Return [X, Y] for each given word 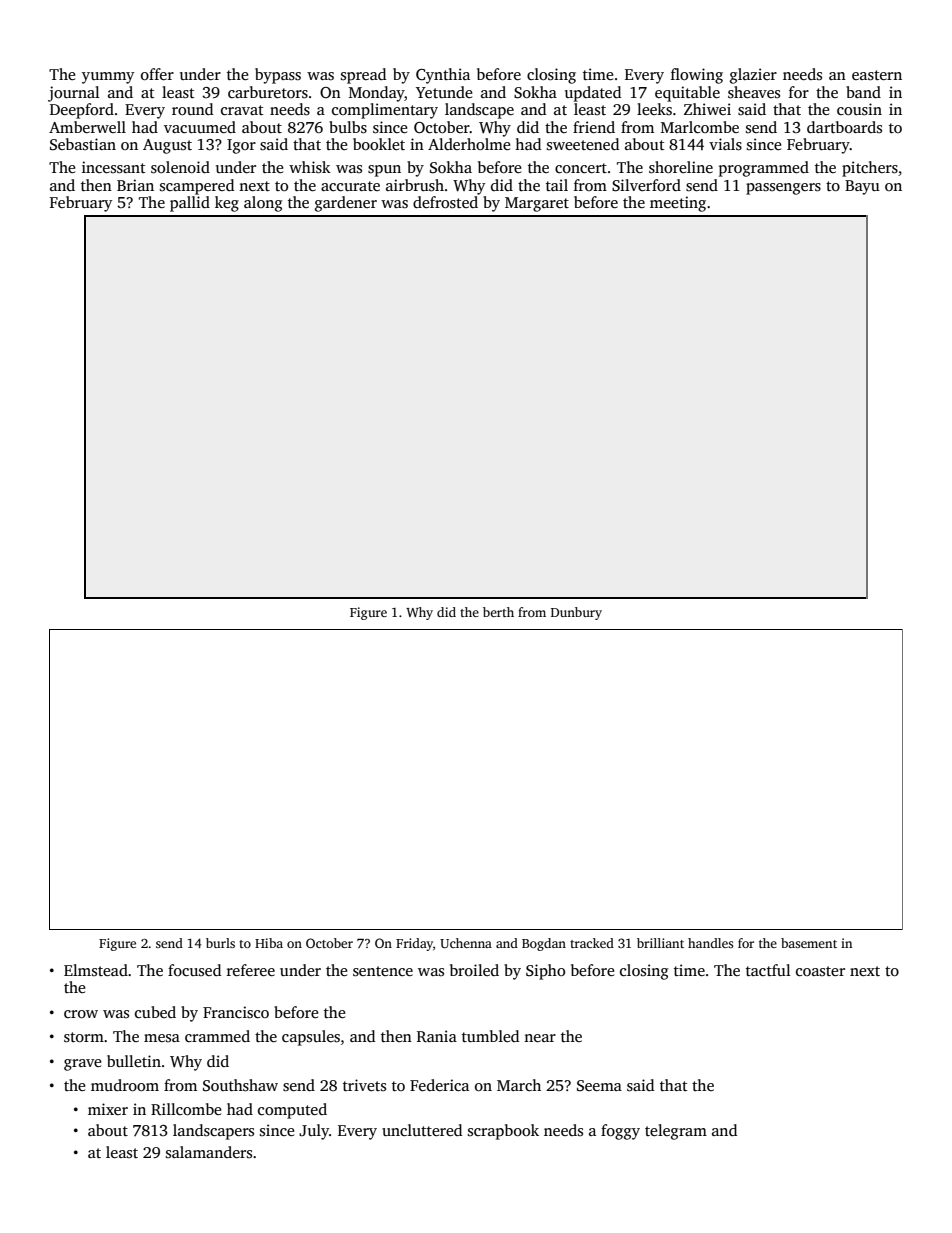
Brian [135, 185]
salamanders [209, 1152]
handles [710, 943]
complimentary [385, 111]
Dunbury [576, 613]
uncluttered [422, 1130]
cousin [859, 109]
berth [498, 612]
